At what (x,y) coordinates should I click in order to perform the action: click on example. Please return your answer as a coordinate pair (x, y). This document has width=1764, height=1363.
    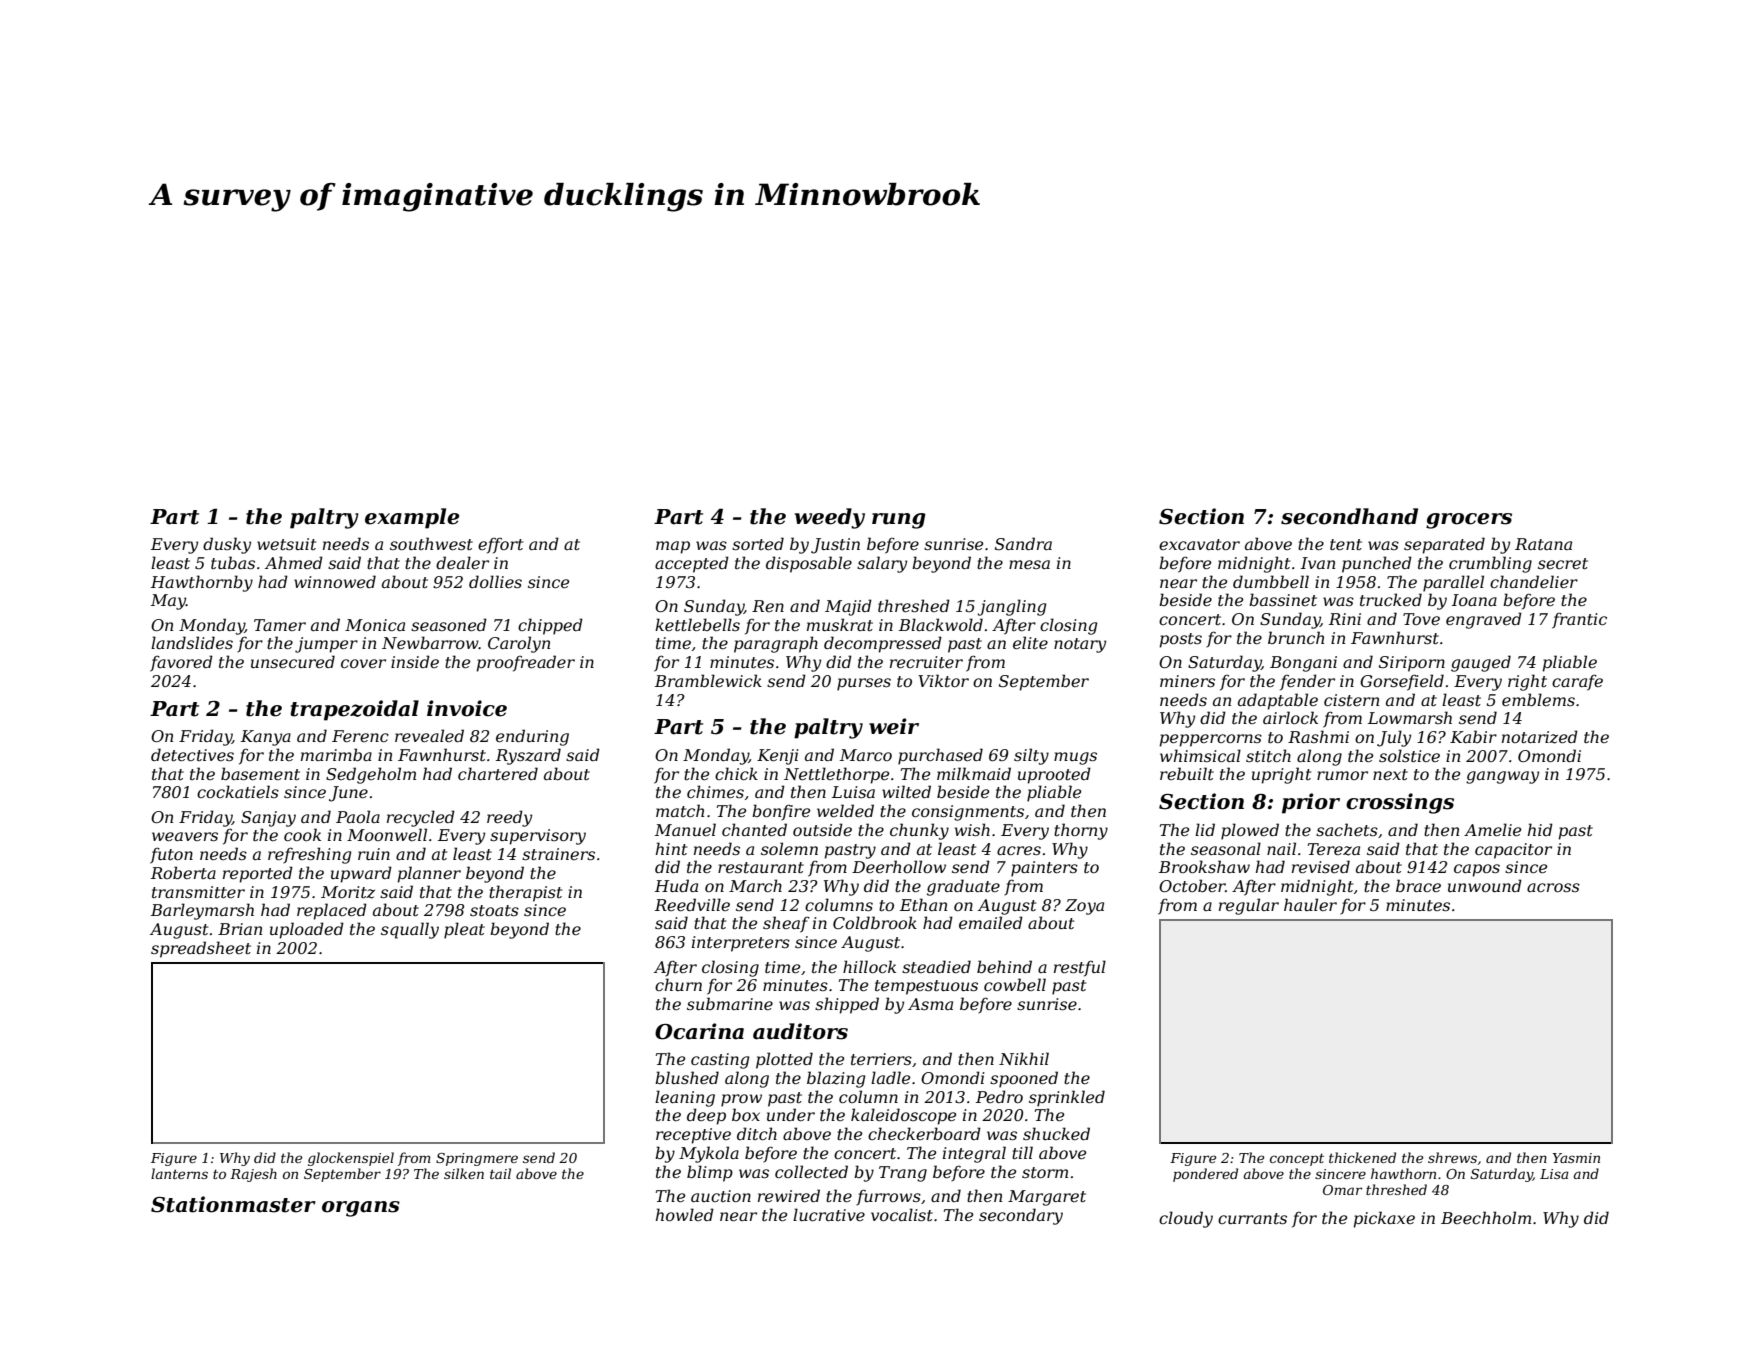
    Looking at the image, I should click on (412, 518).
